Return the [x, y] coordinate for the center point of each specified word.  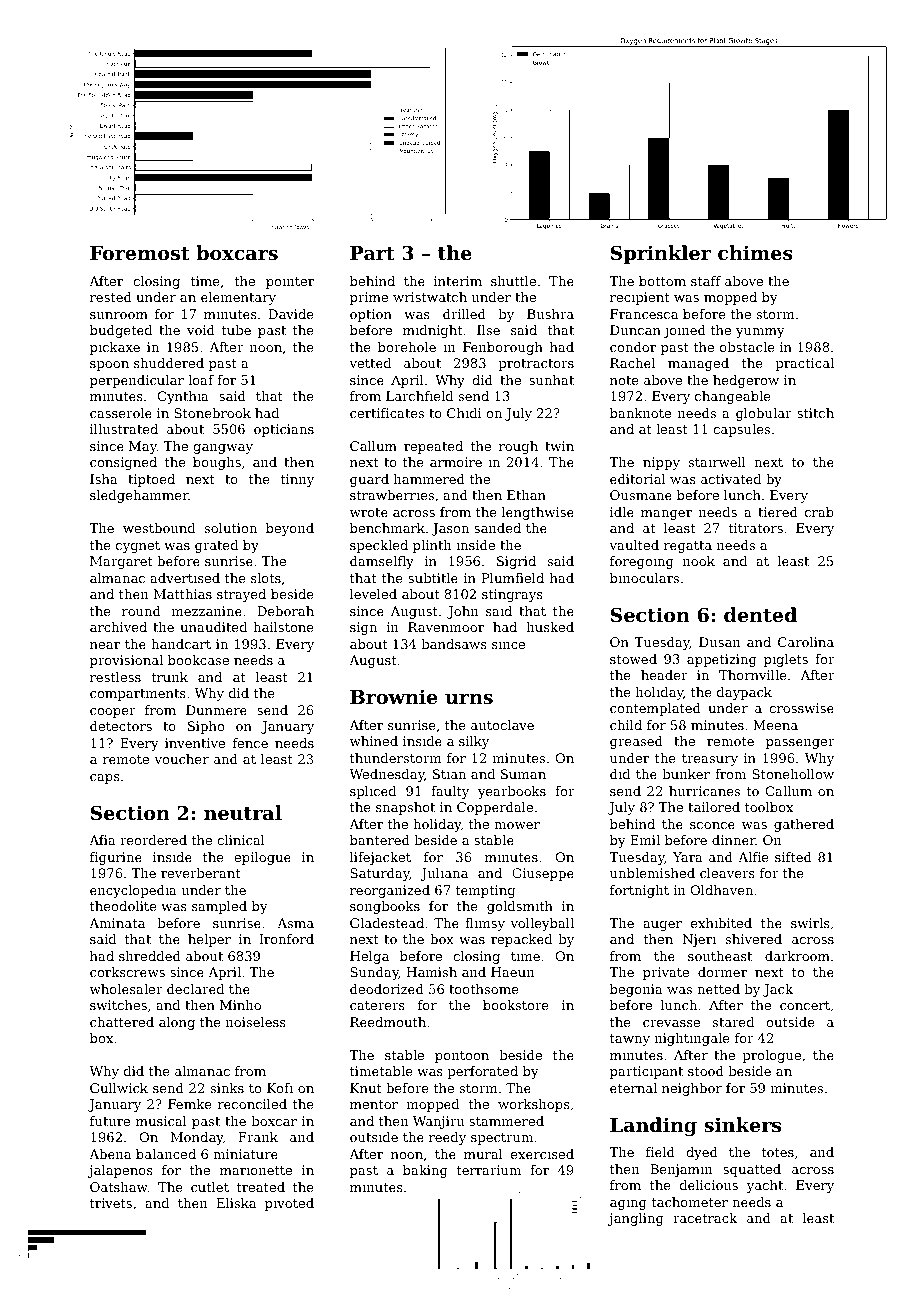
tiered [778, 512]
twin [559, 446]
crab [819, 512]
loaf [201, 380]
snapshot [405, 808]
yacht [765, 1186]
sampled [219, 907]
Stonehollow [793, 774]
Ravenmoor [446, 627]
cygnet [138, 547]
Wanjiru [438, 1122]
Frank [258, 1137]
